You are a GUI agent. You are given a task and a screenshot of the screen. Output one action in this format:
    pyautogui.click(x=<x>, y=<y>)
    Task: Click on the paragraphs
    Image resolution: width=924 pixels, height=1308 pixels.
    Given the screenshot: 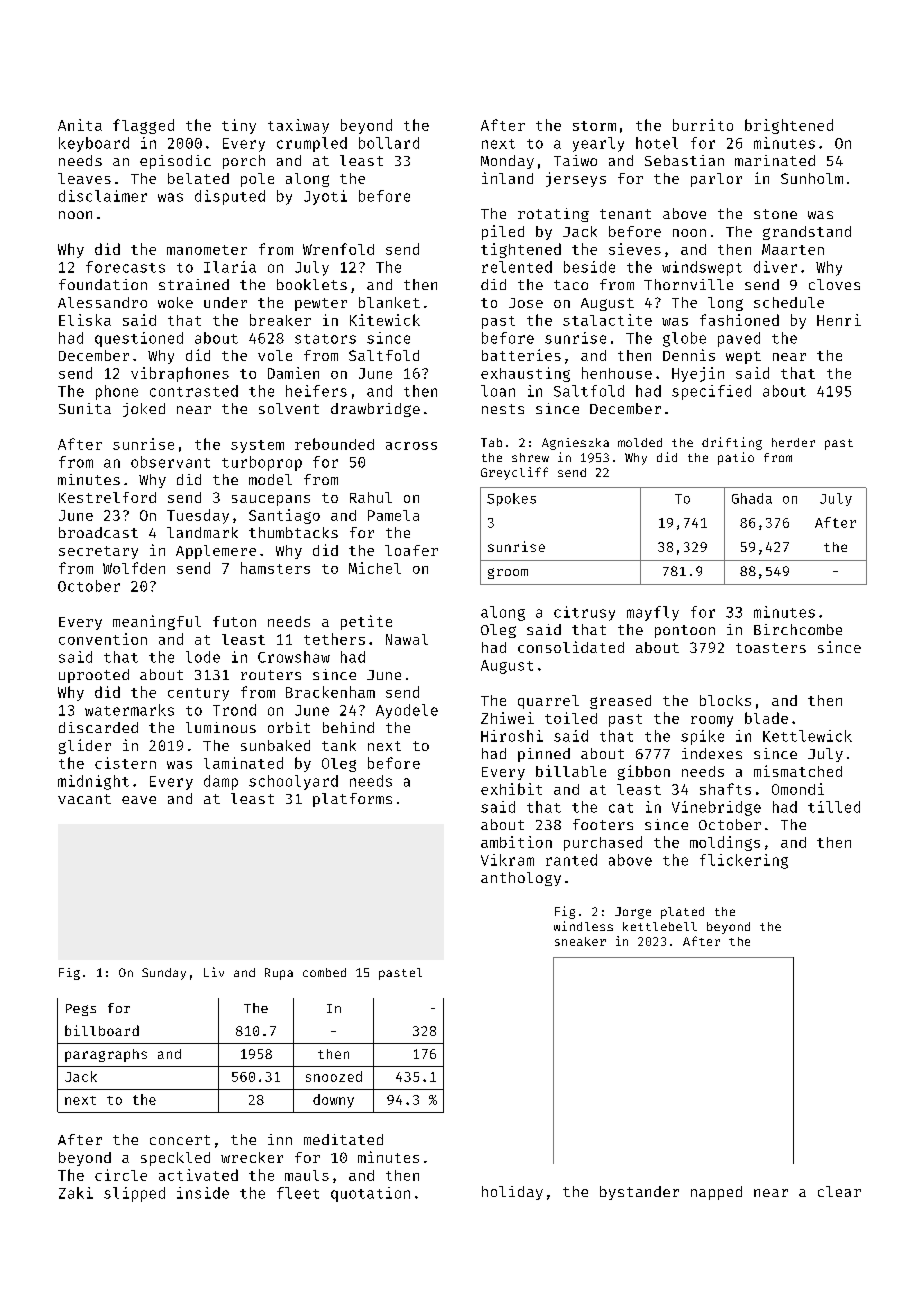 What is the action you would take?
    pyautogui.click(x=106, y=1055)
